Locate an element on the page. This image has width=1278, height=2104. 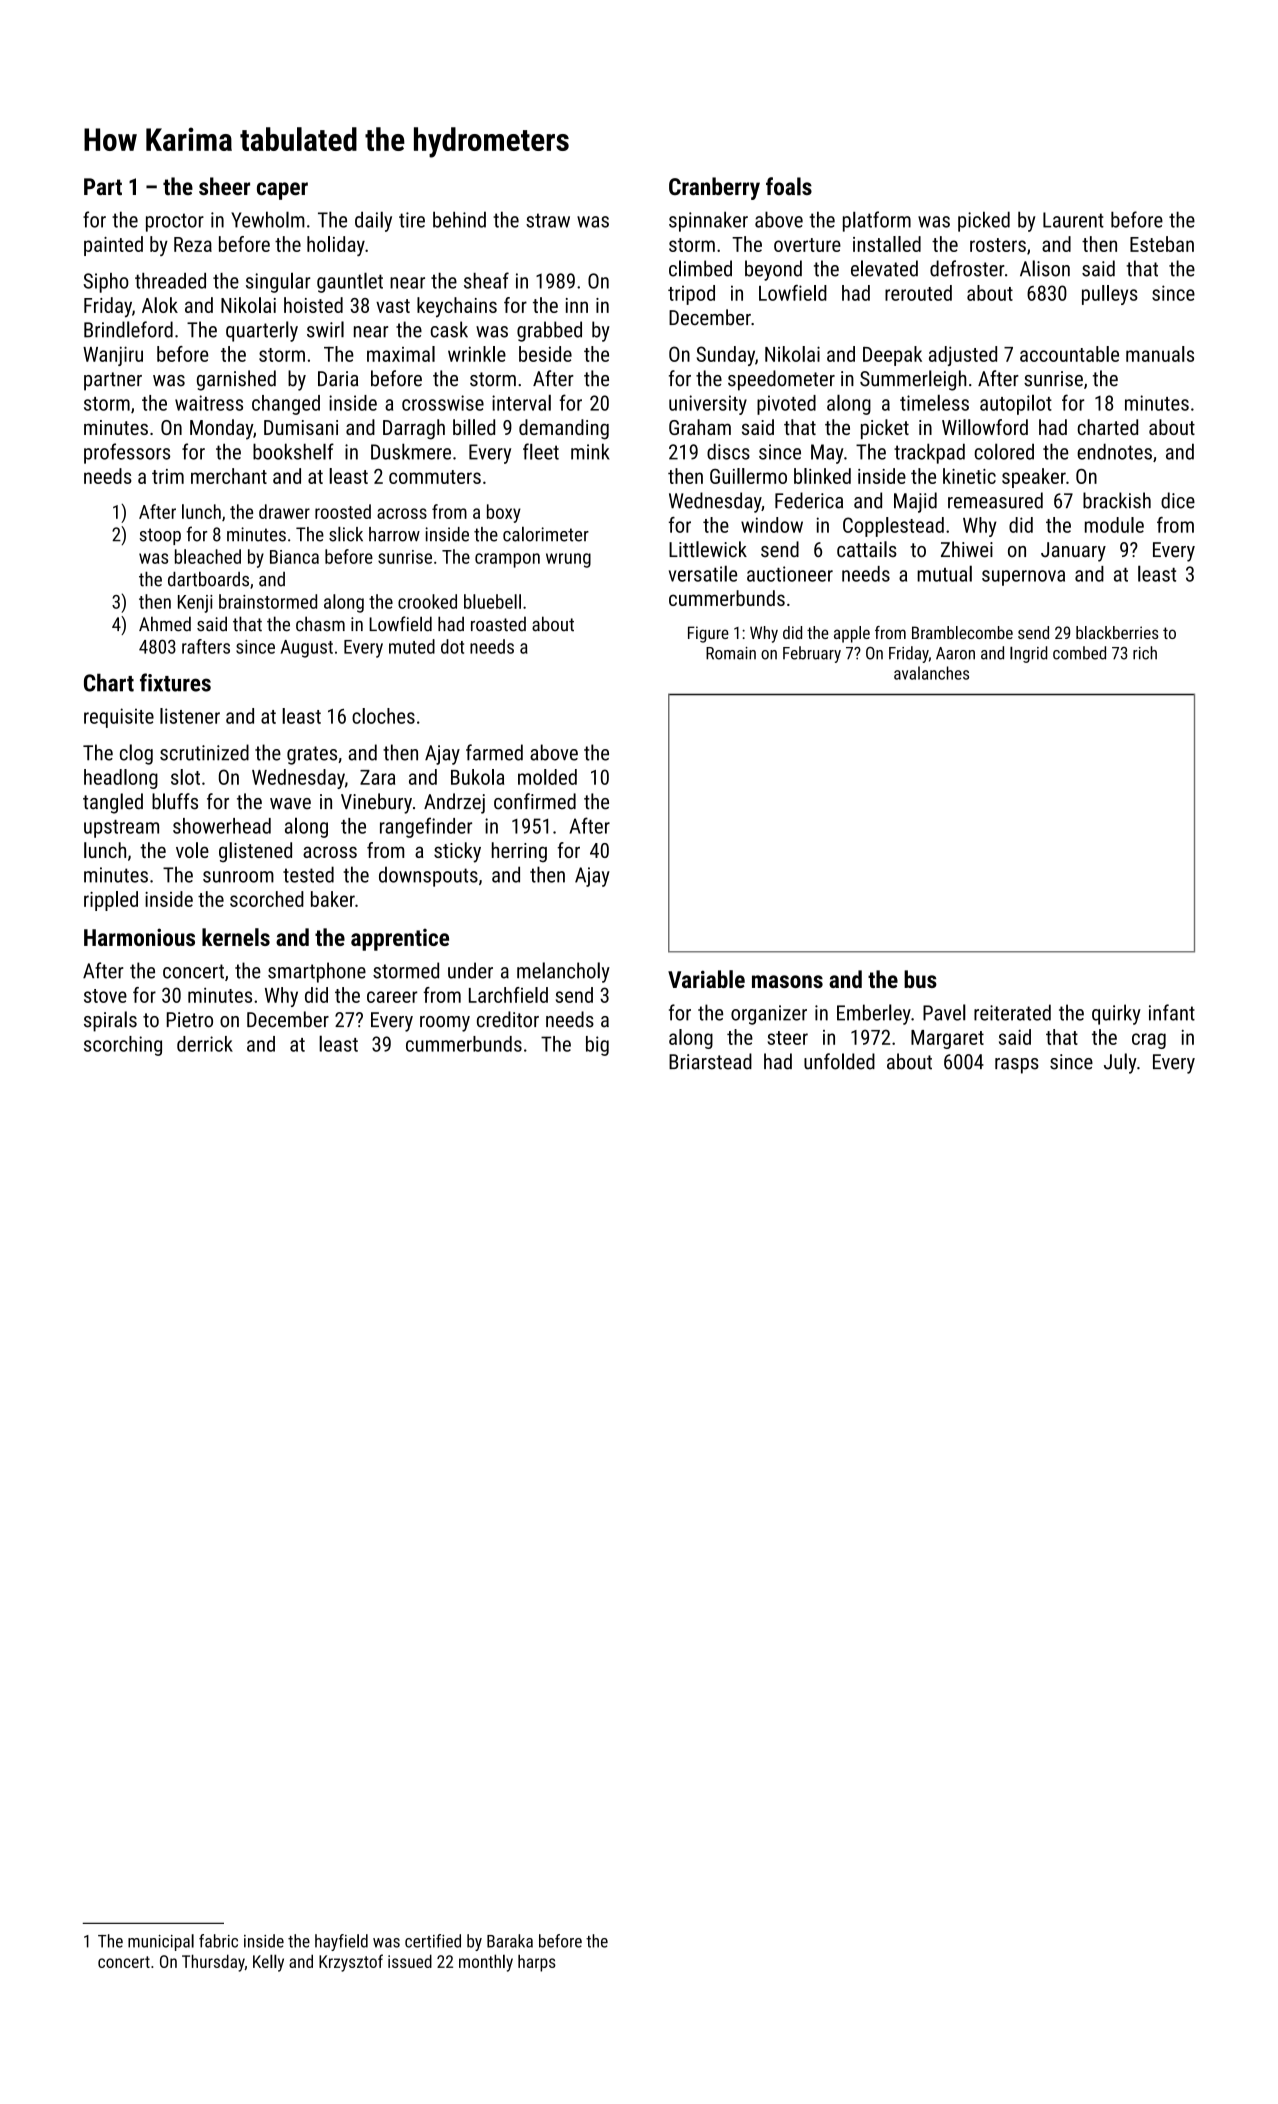
trim is located at coordinates (168, 476).
